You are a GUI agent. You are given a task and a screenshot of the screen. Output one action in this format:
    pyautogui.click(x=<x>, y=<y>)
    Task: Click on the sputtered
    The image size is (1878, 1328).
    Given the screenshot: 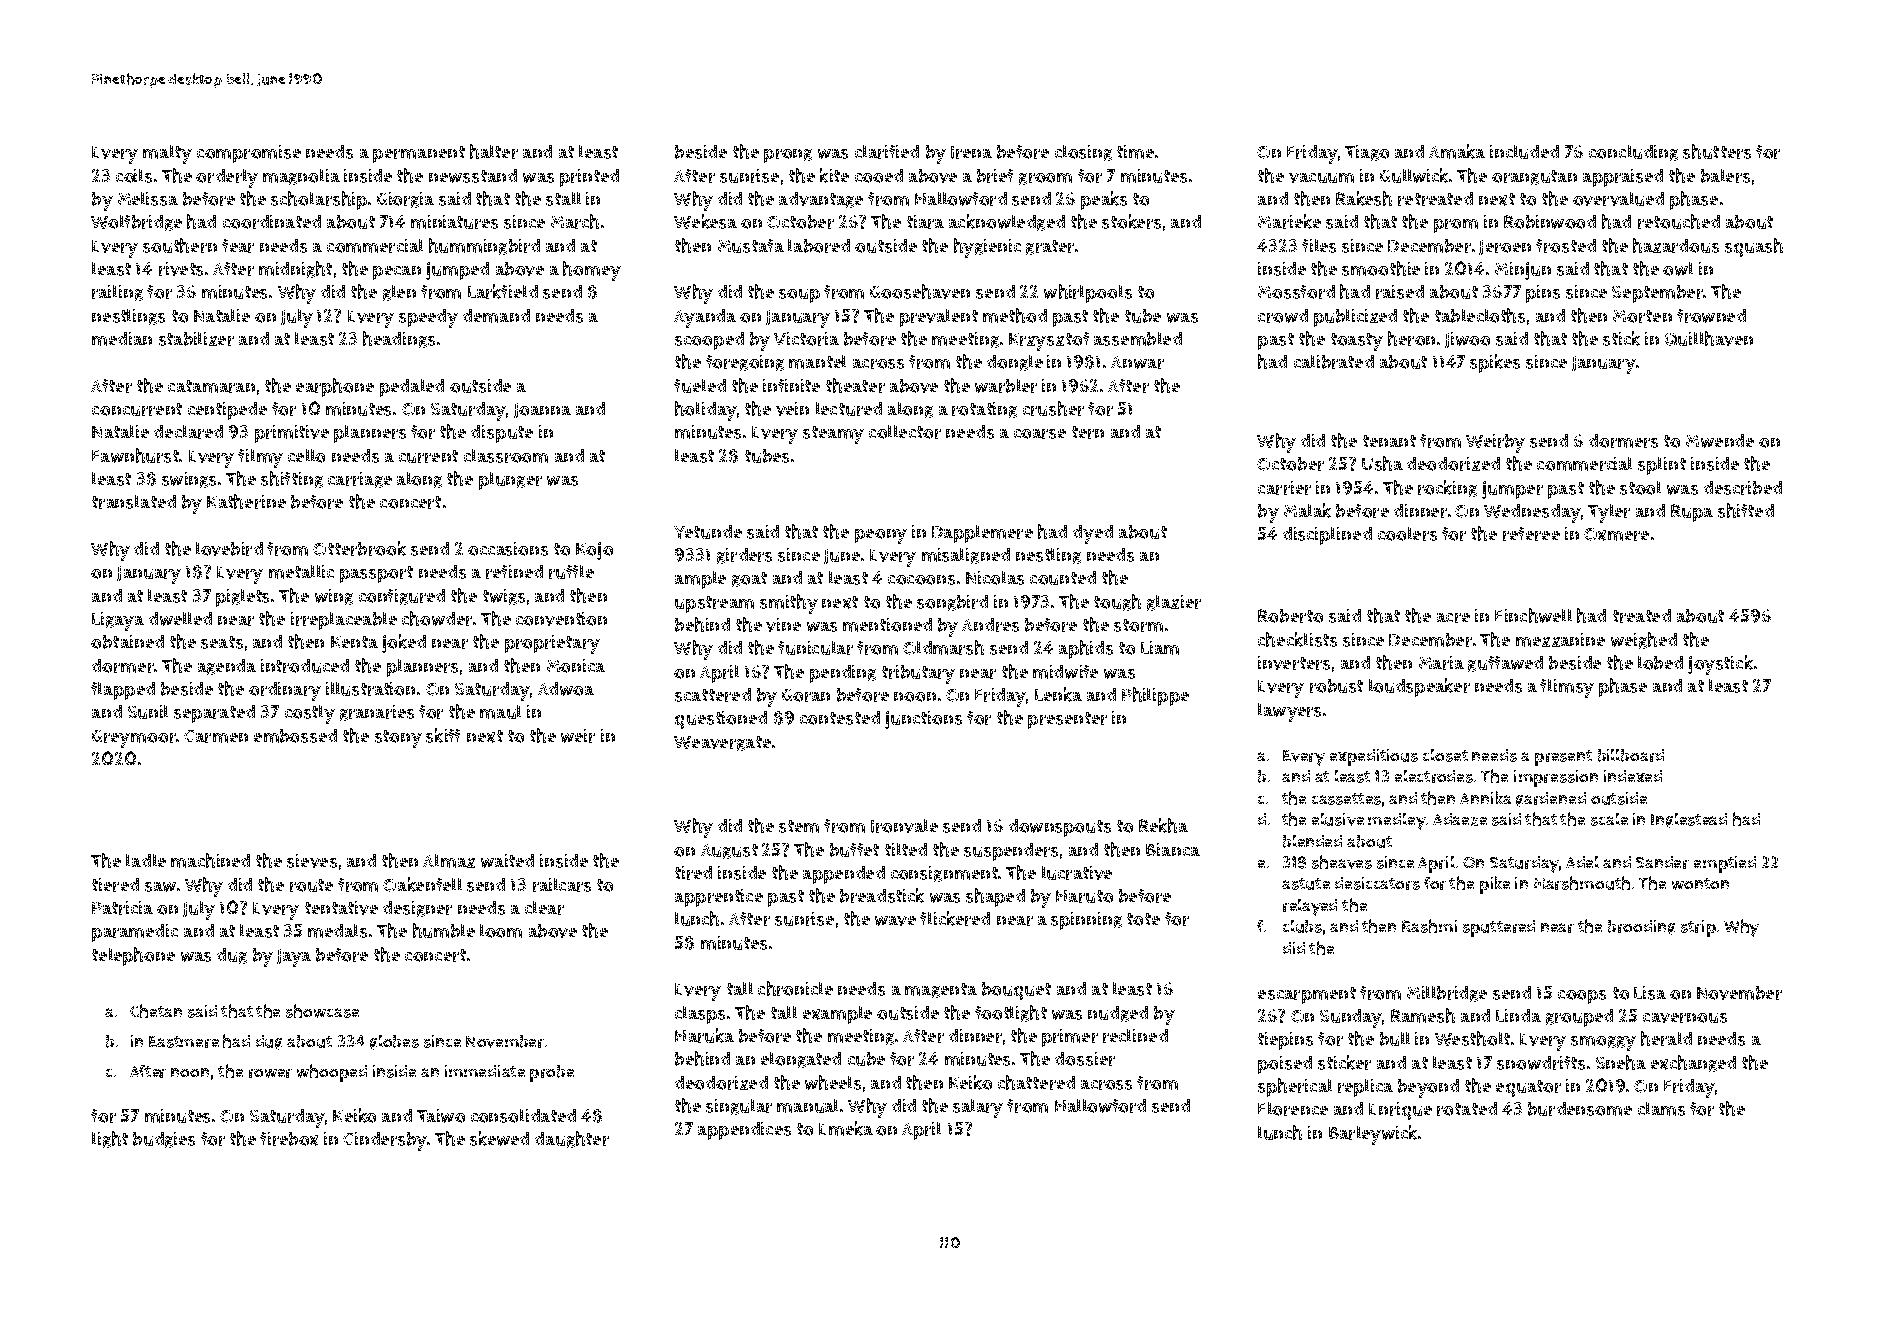 What is the action you would take?
    pyautogui.click(x=1499, y=928)
